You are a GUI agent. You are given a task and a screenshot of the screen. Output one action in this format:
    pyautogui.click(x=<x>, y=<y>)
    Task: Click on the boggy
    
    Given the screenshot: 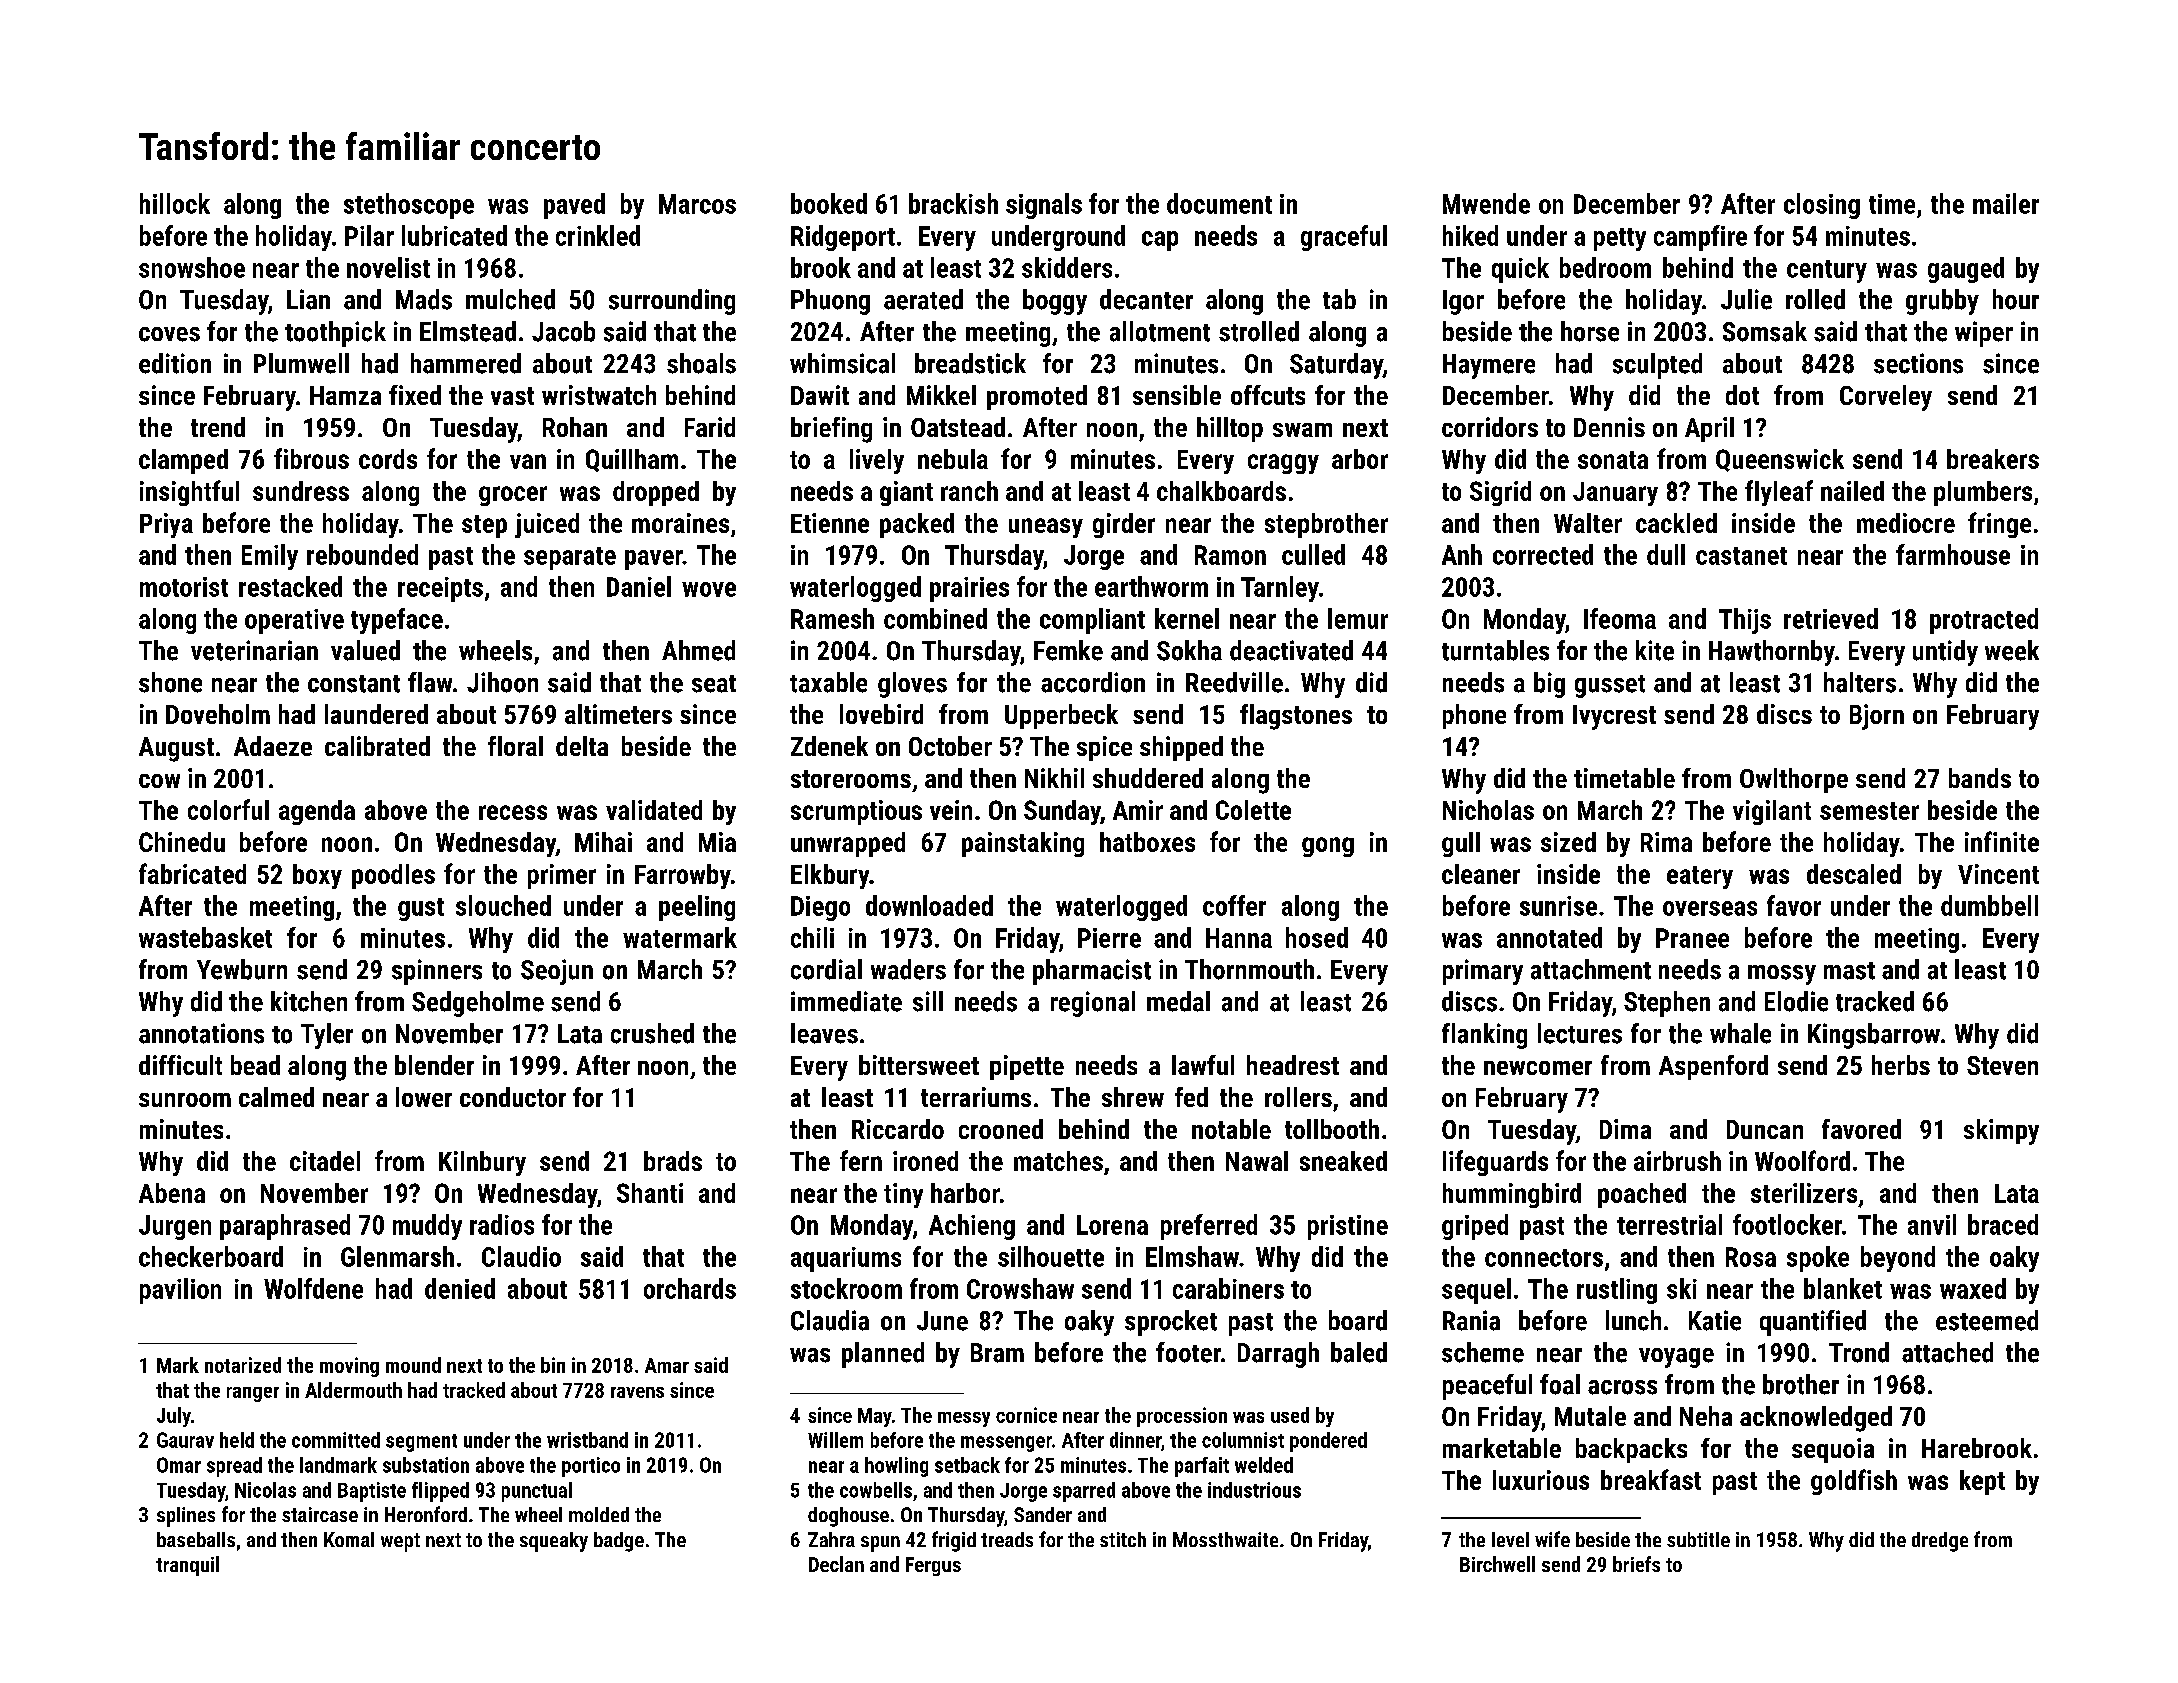 What is the action you would take?
    pyautogui.click(x=1055, y=302)
